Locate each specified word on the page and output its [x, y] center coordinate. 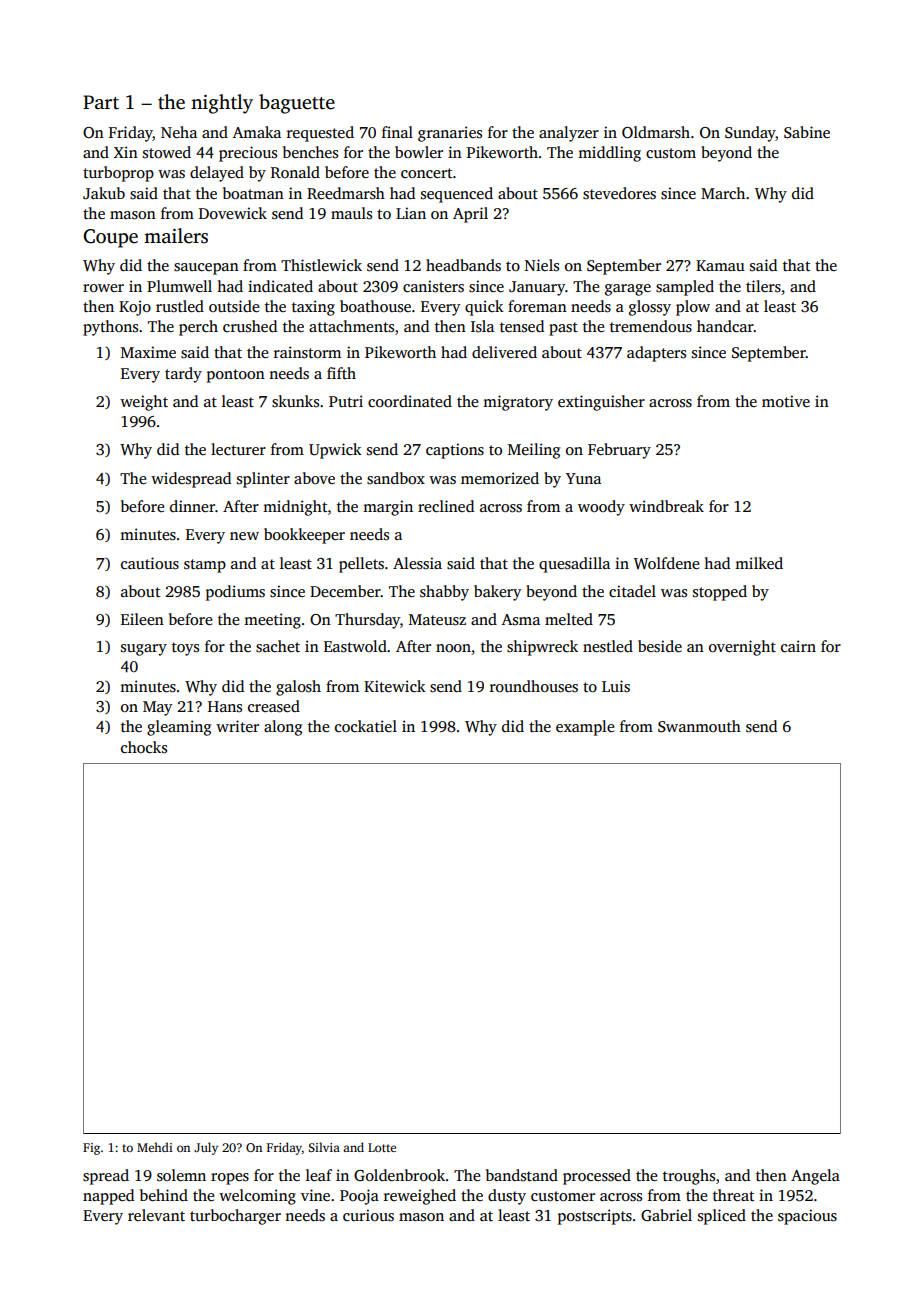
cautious [150, 563]
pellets [361, 565]
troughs [689, 1177]
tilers [763, 286]
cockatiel [366, 726]
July [206, 1148]
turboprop [118, 174]
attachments [351, 326]
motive [786, 401]
